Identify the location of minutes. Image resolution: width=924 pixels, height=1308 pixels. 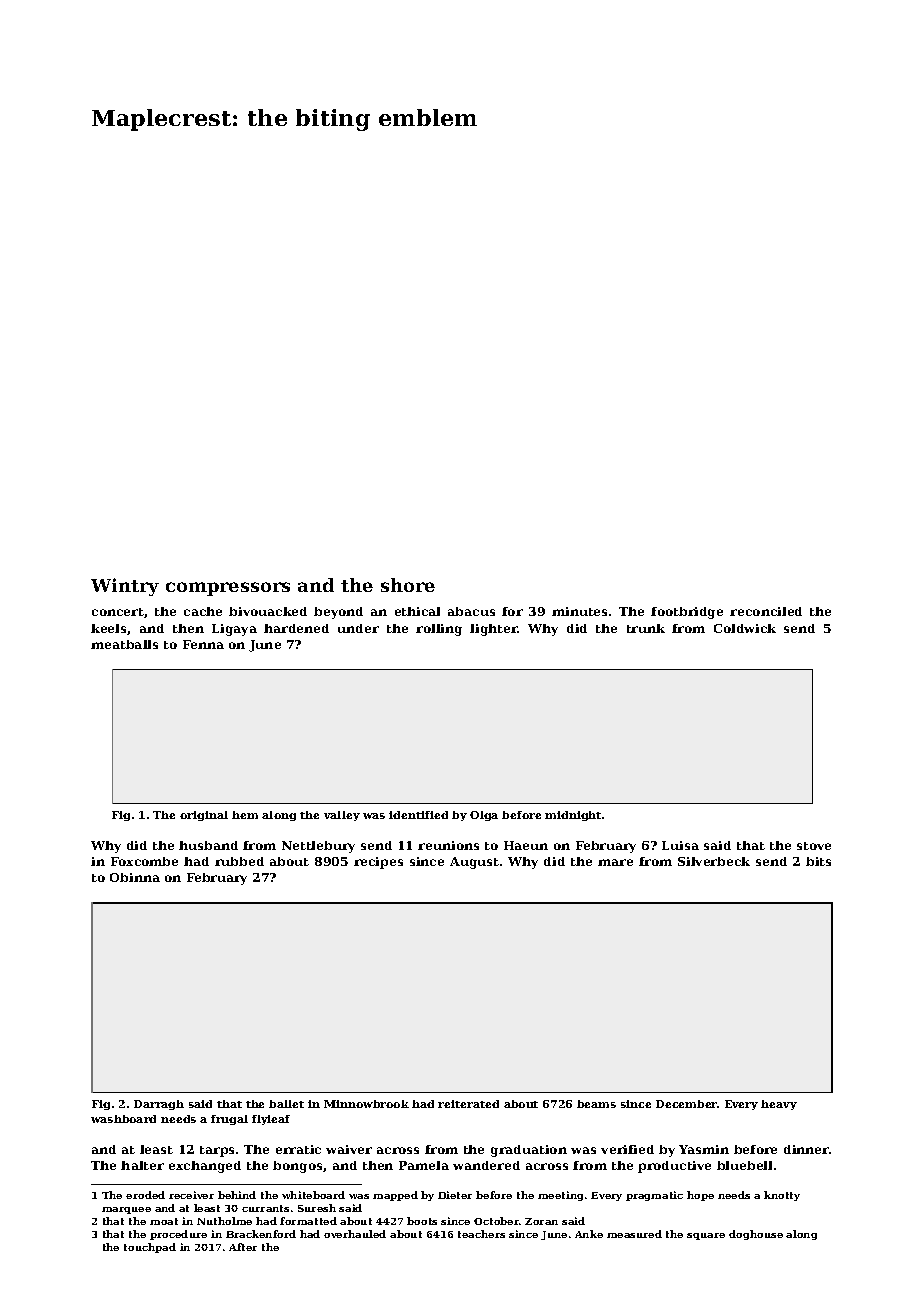
(579, 611).
